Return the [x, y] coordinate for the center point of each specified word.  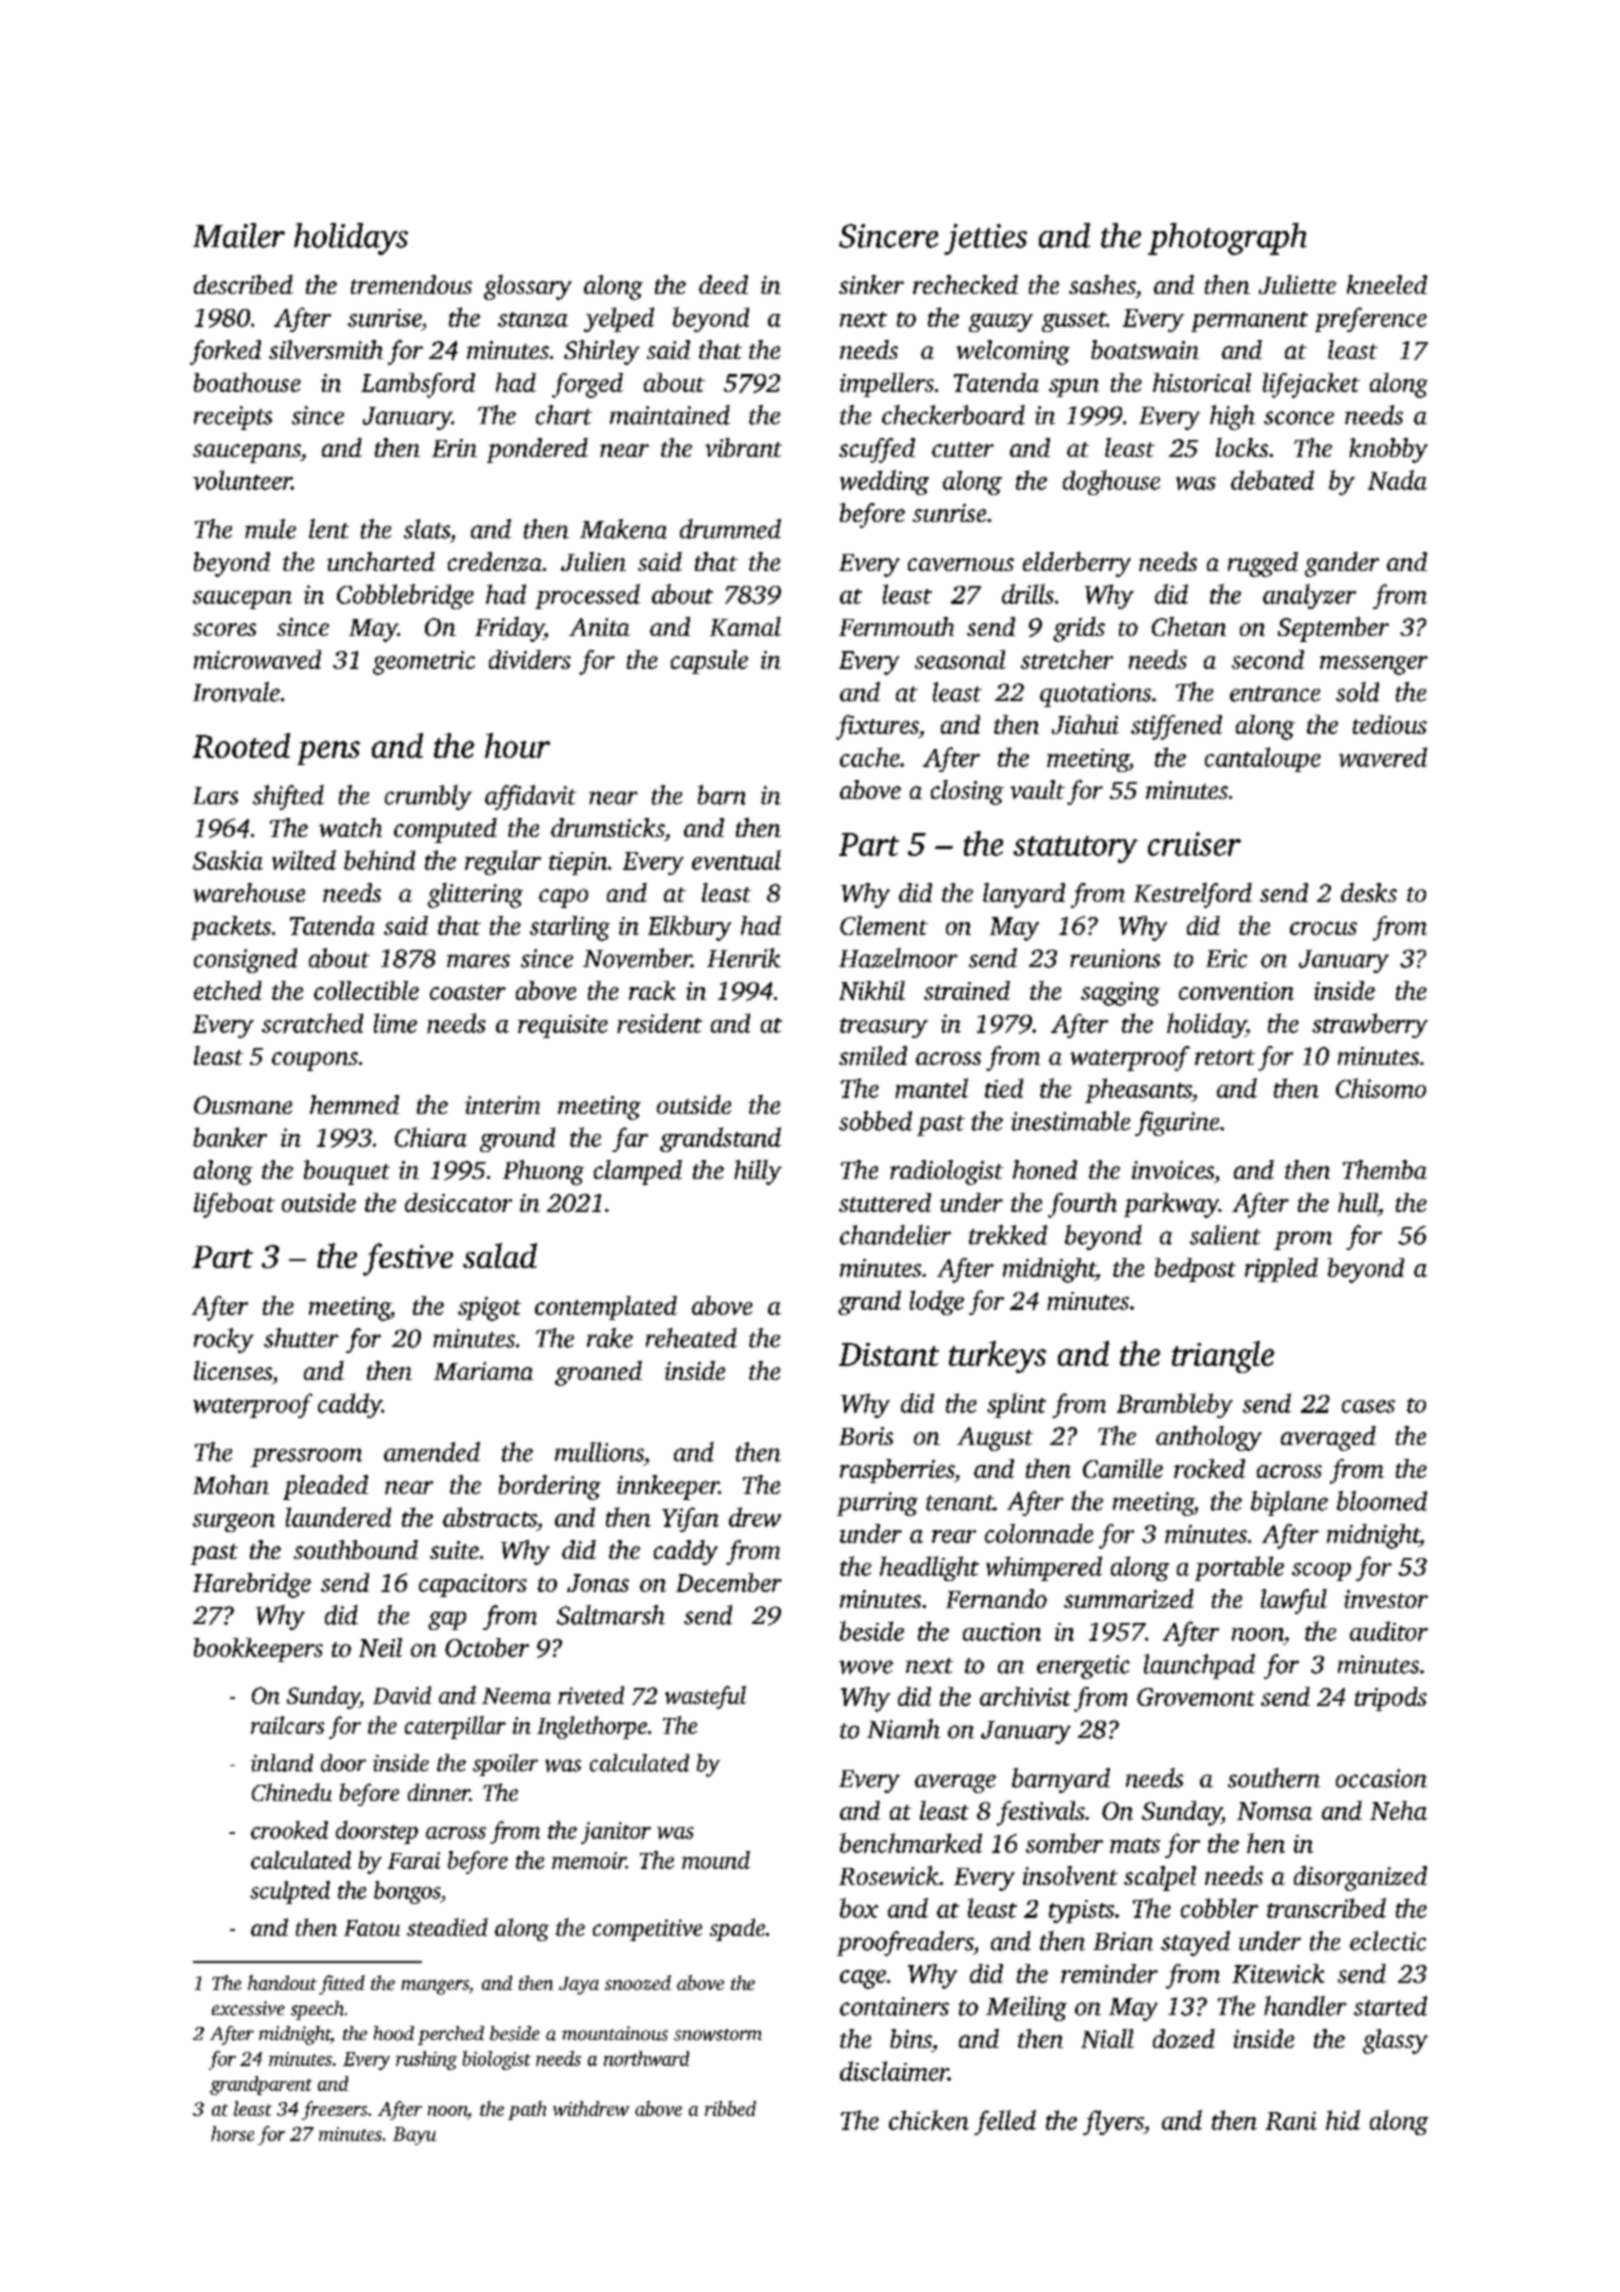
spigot [489, 1309]
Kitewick [1278, 1973]
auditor [1389, 1631]
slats [427, 529]
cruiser [1194, 844]
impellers [887, 385]
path [527, 2110]
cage [863, 1979]
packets [231, 928]
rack [652, 990]
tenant [960, 1503]
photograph [1227, 239]
